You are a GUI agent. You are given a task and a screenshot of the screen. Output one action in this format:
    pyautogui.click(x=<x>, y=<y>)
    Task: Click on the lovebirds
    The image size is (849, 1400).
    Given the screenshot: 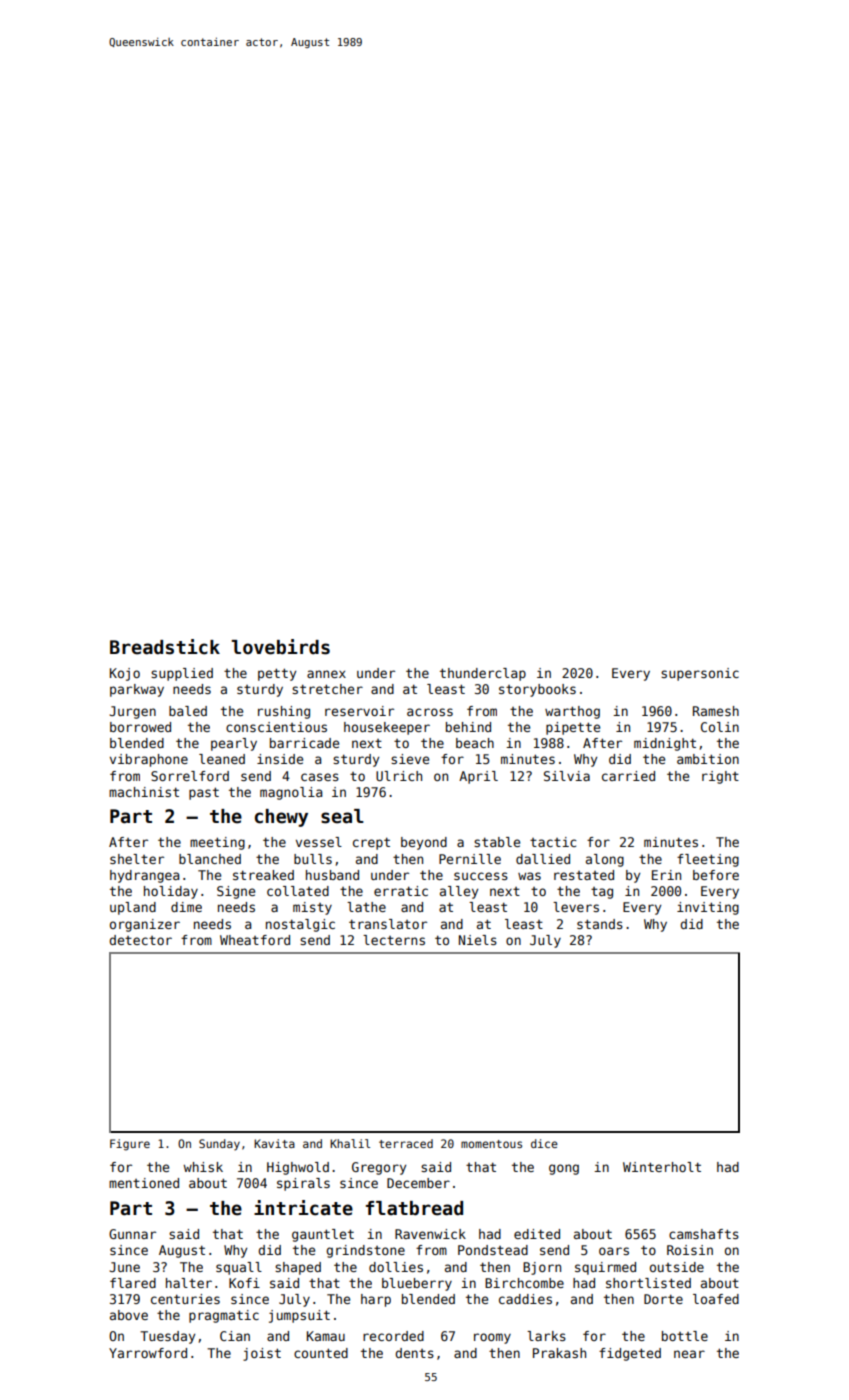 What is the action you would take?
    pyautogui.click(x=280, y=647)
